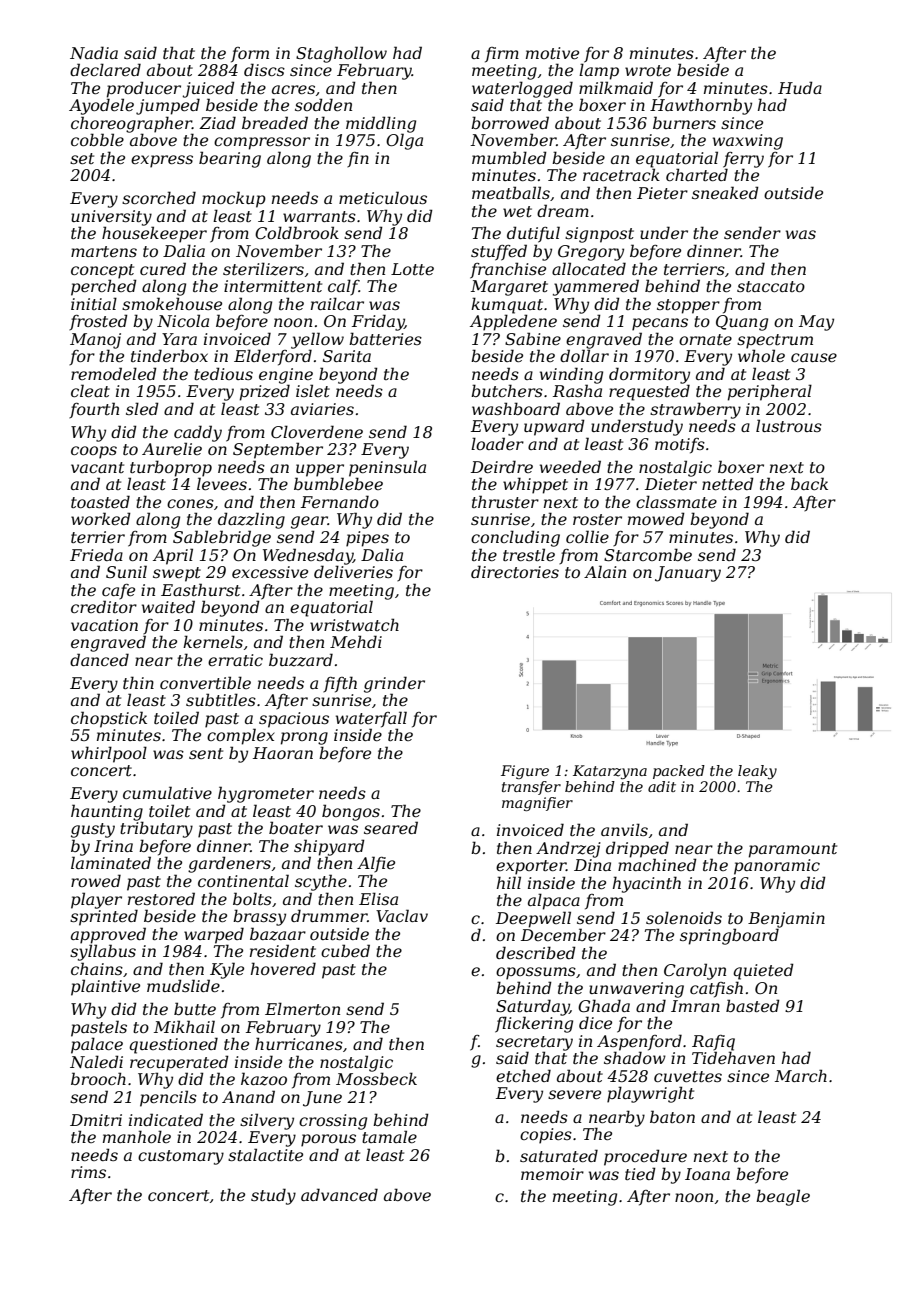 The image size is (908, 1316). Describe the element at coordinates (167, 792) in the image. I see `cumulative` at that location.
